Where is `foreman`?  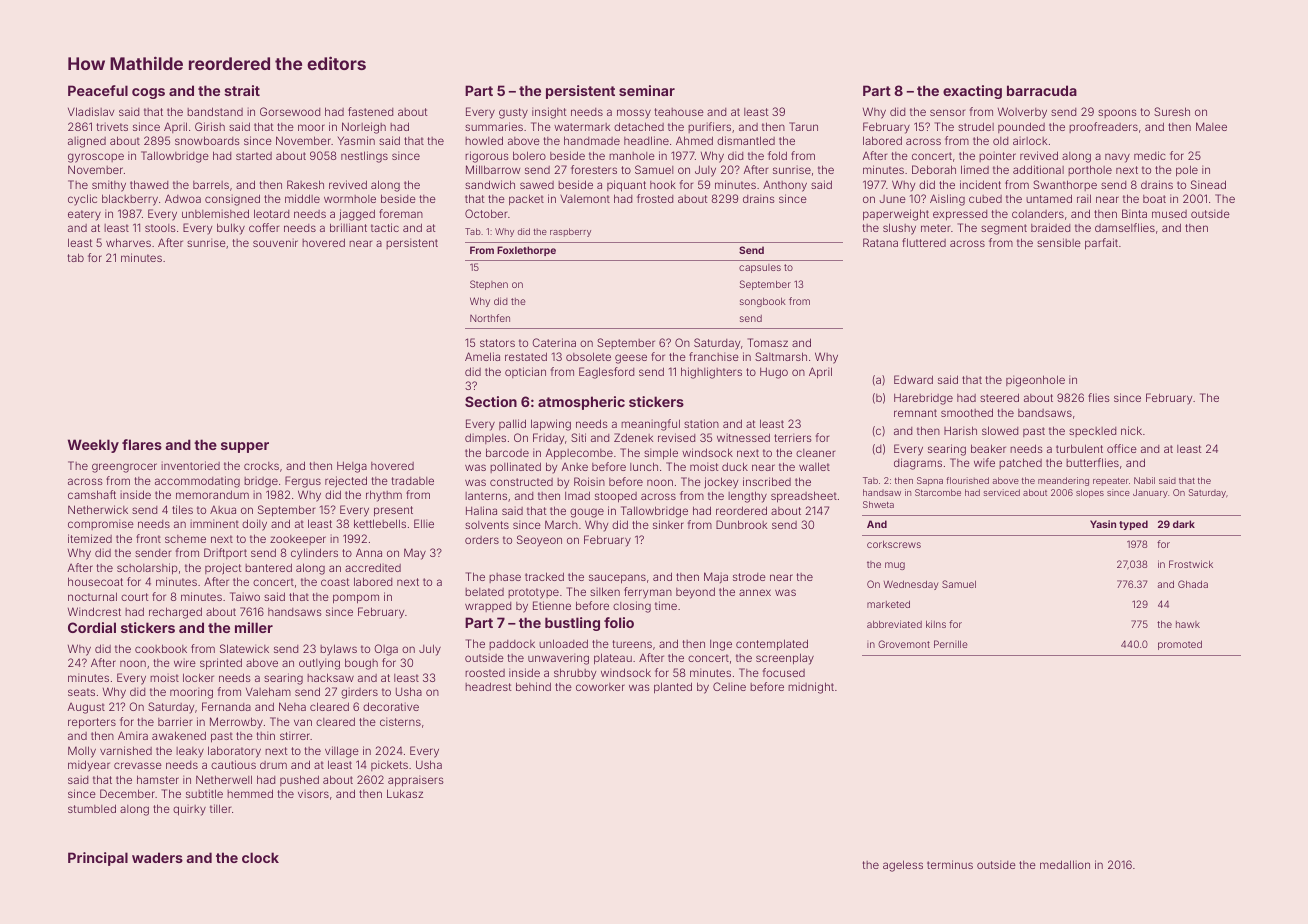 foreman is located at coordinates (401, 213).
